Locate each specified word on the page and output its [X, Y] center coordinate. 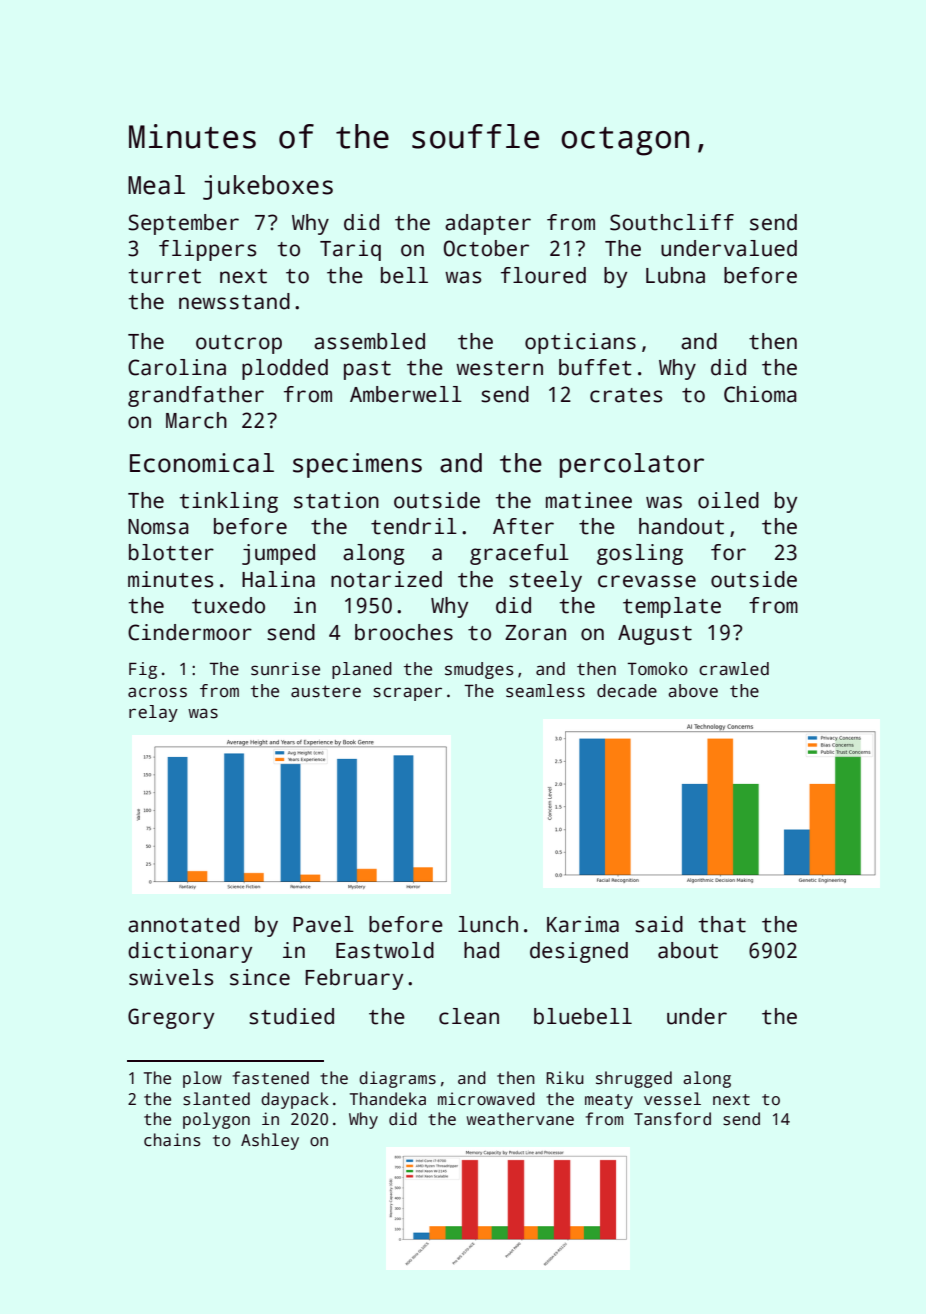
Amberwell [406, 394]
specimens [357, 465]
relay [153, 713]
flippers [207, 250]
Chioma [760, 394]
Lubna [675, 275]
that [722, 924]
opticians [580, 343]
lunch [488, 924]
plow [202, 1079]
